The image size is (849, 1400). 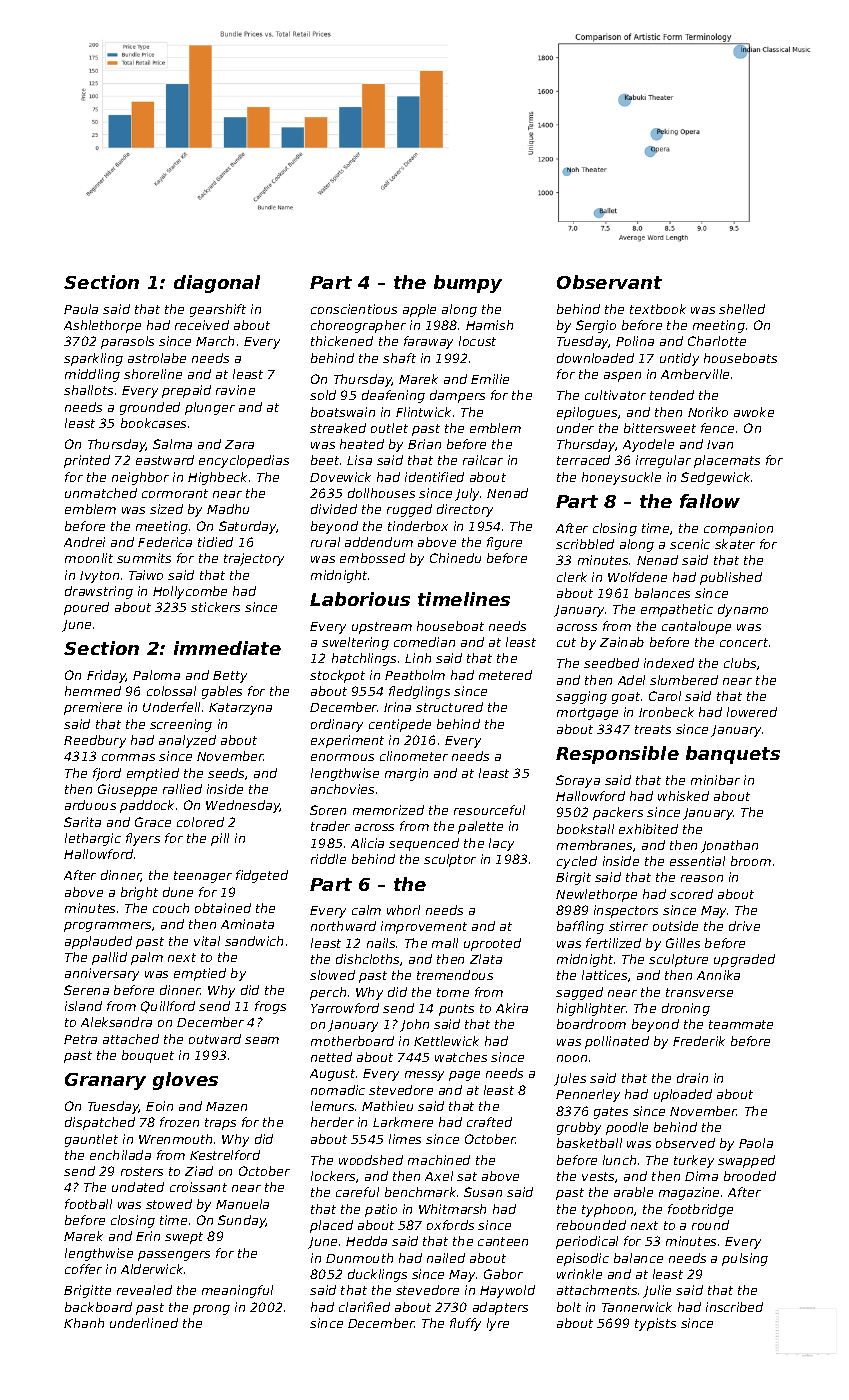 What do you see at coordinates (696, 627) in the document?
I see `cantaloupe` at bounding box center [696, 627].
